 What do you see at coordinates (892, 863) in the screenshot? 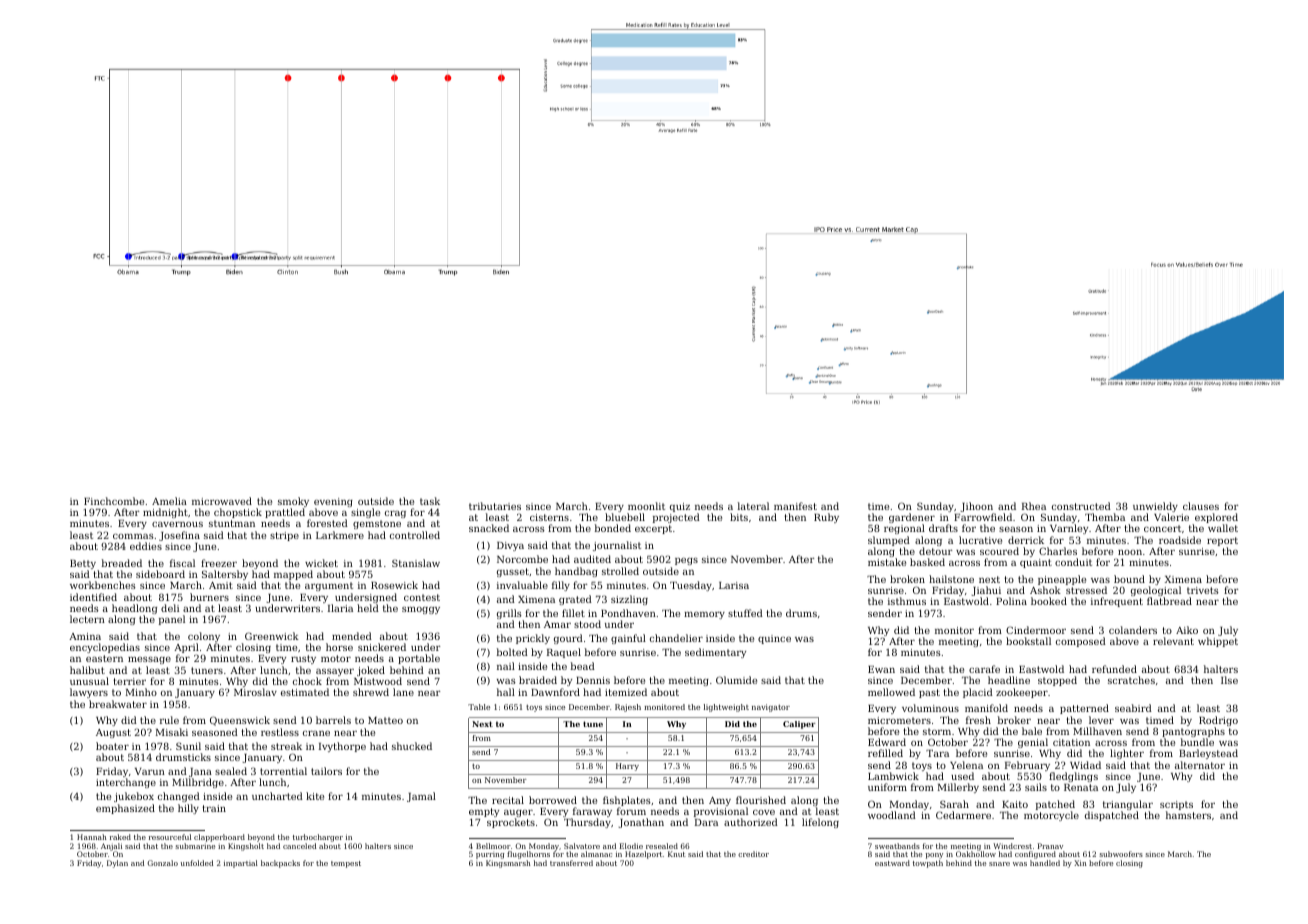
I see `eastward` at bounding box center [892, 863].
